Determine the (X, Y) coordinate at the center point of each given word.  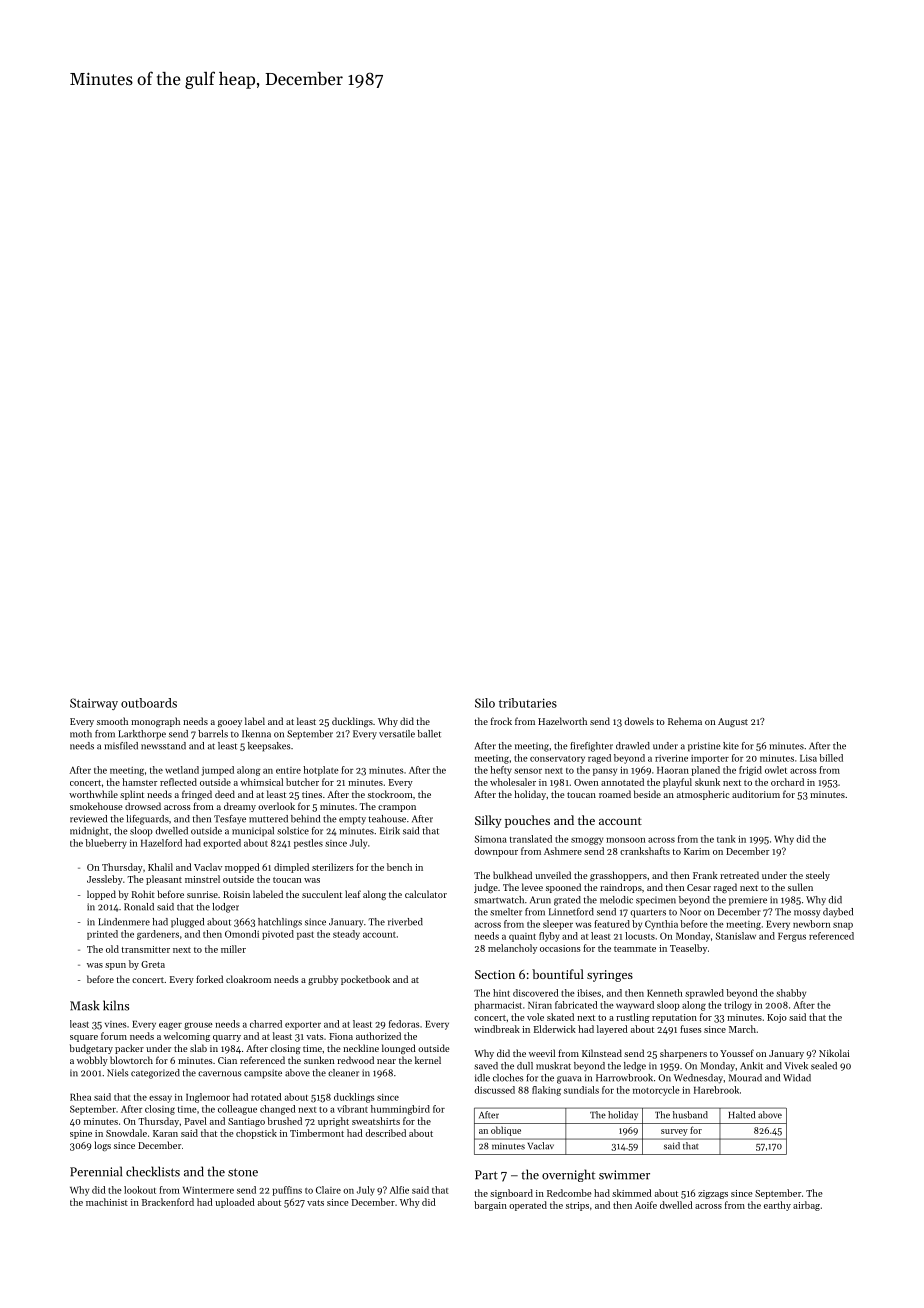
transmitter (146, 949)
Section (495, 974)
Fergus (792, 937)
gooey (230, 723)
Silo (485, 703)
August (733, 722)
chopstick (256, 1134)
